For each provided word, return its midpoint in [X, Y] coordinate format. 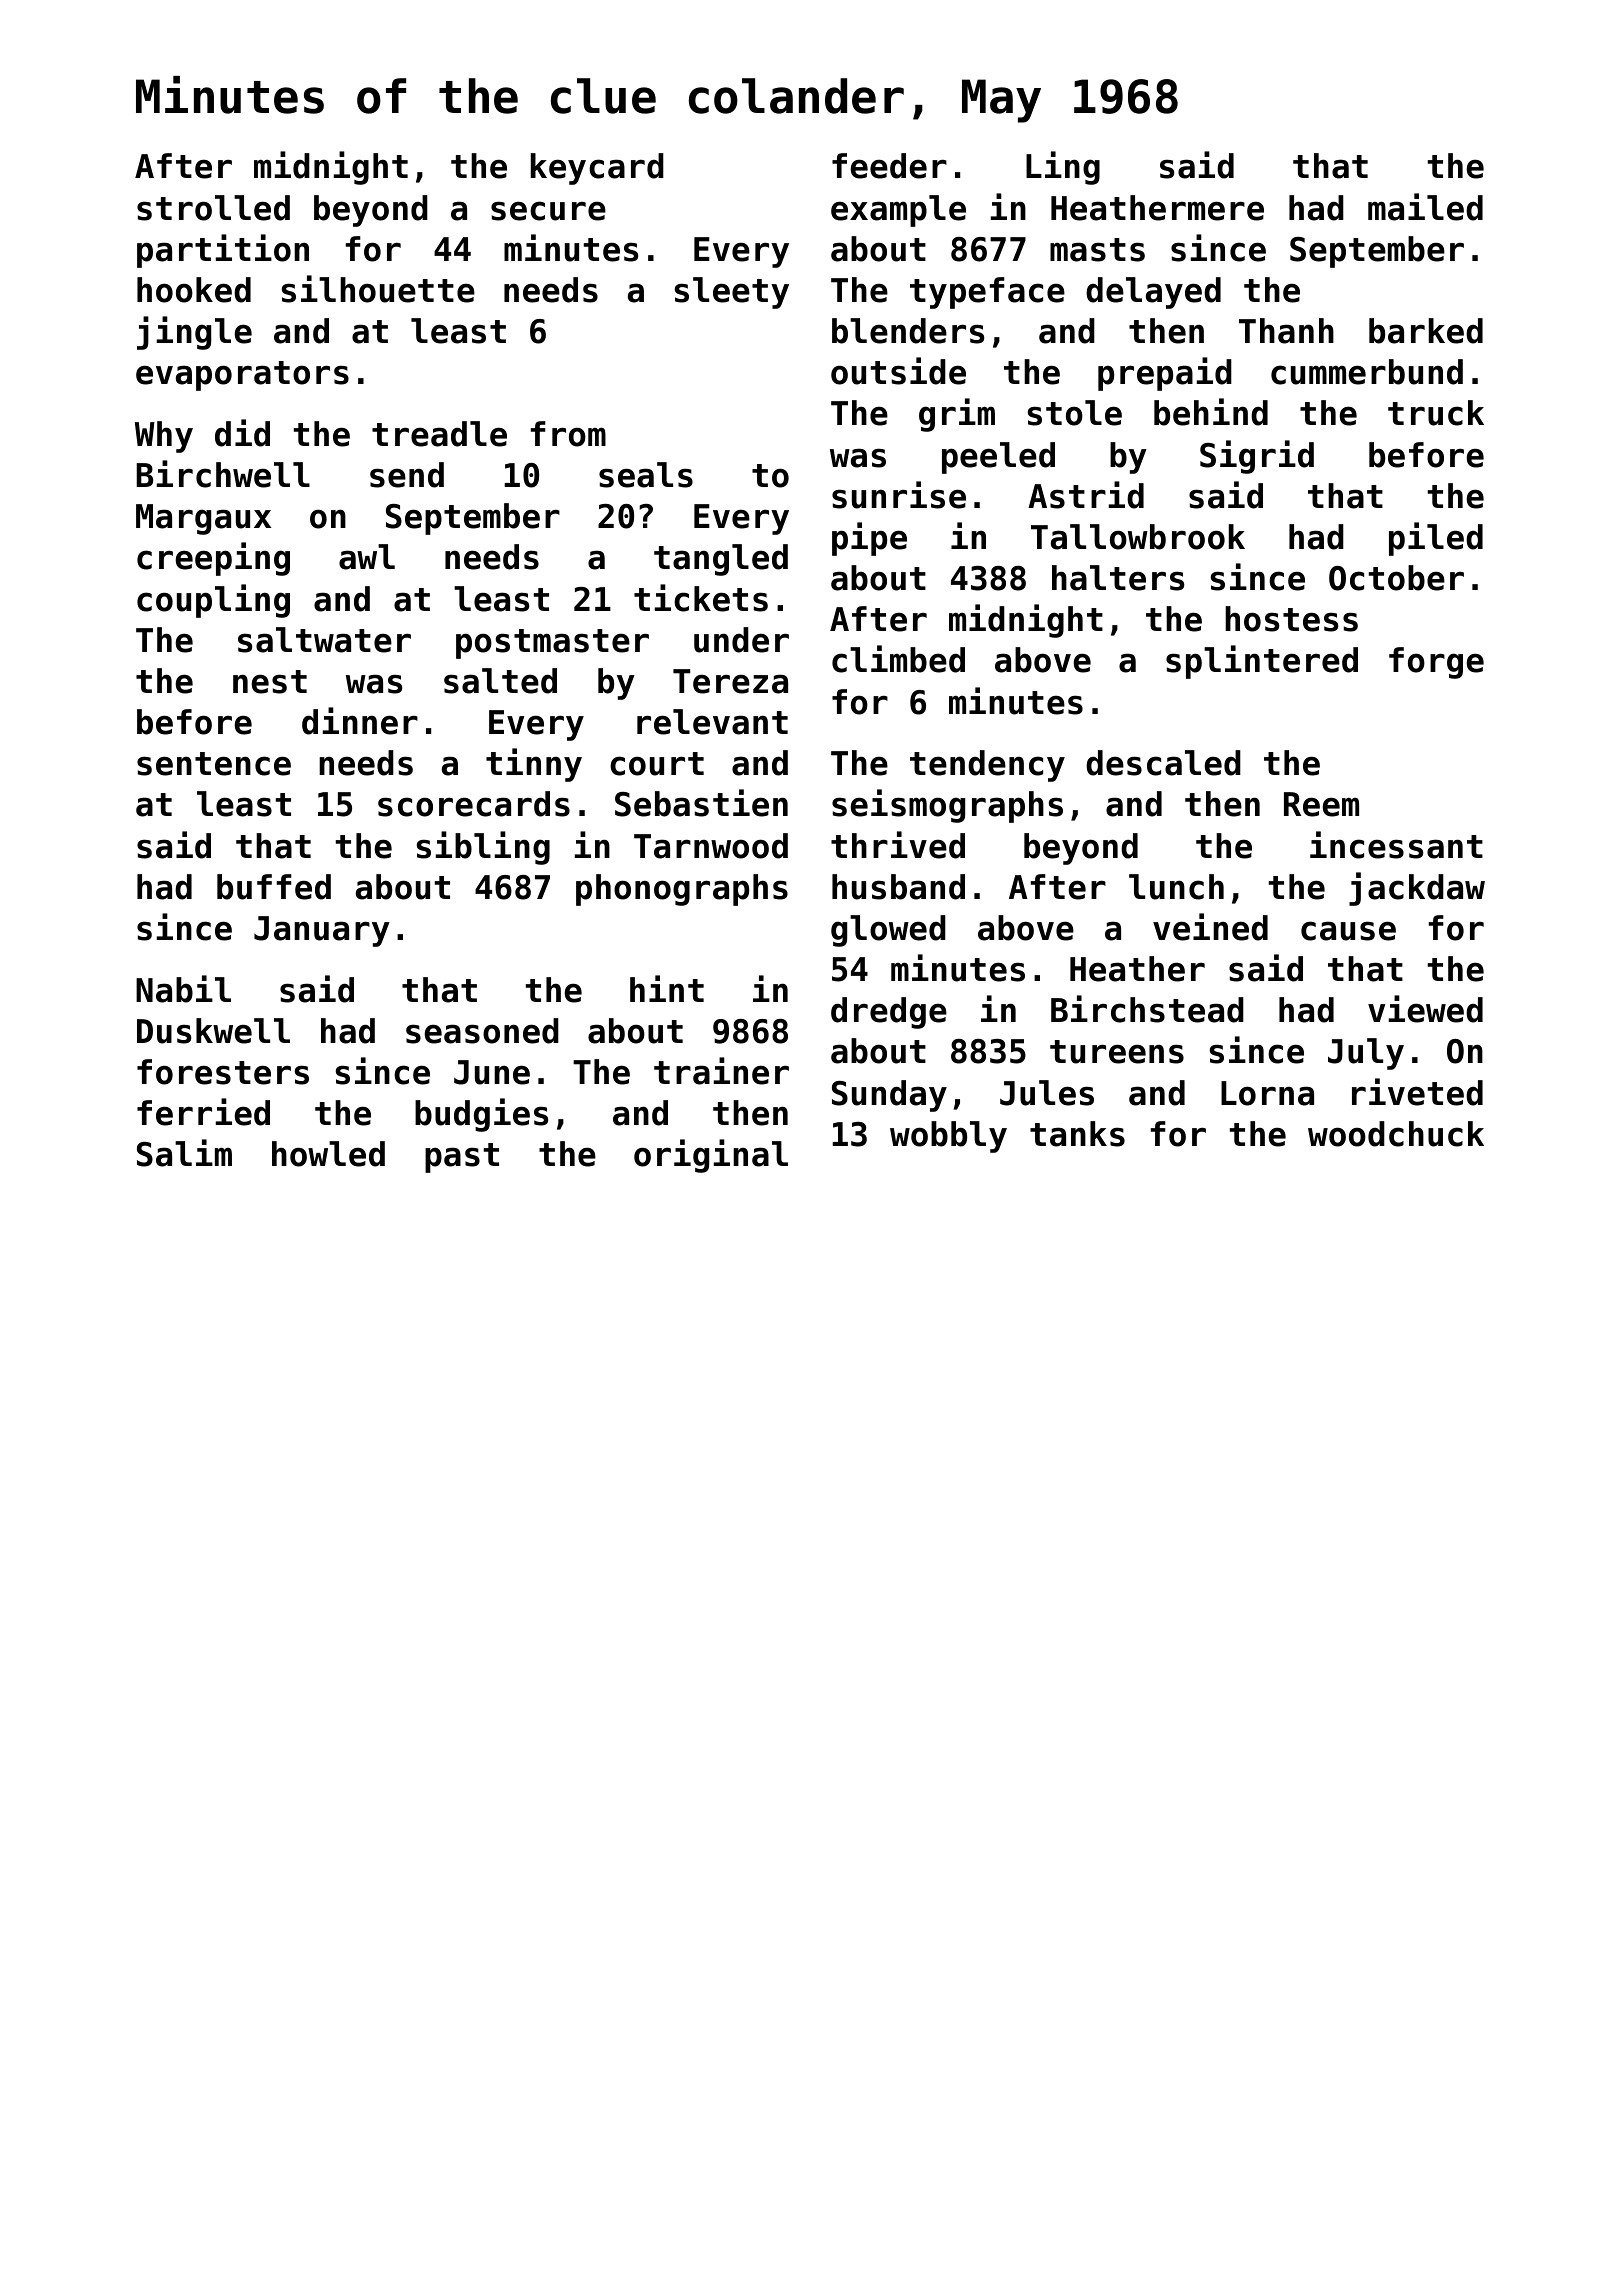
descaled [1163, 763]
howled [328, 1154]
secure [548, 211]
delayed [1153, 293]
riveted [1417, 1092]
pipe [869, 539]
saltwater [324, 640]
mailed [1425, 207]
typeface [987, 293]
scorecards [474, 804]
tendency [987, 766]
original [711, 1156]
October [1396, 578]
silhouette [378, 289]
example [898, 211]
